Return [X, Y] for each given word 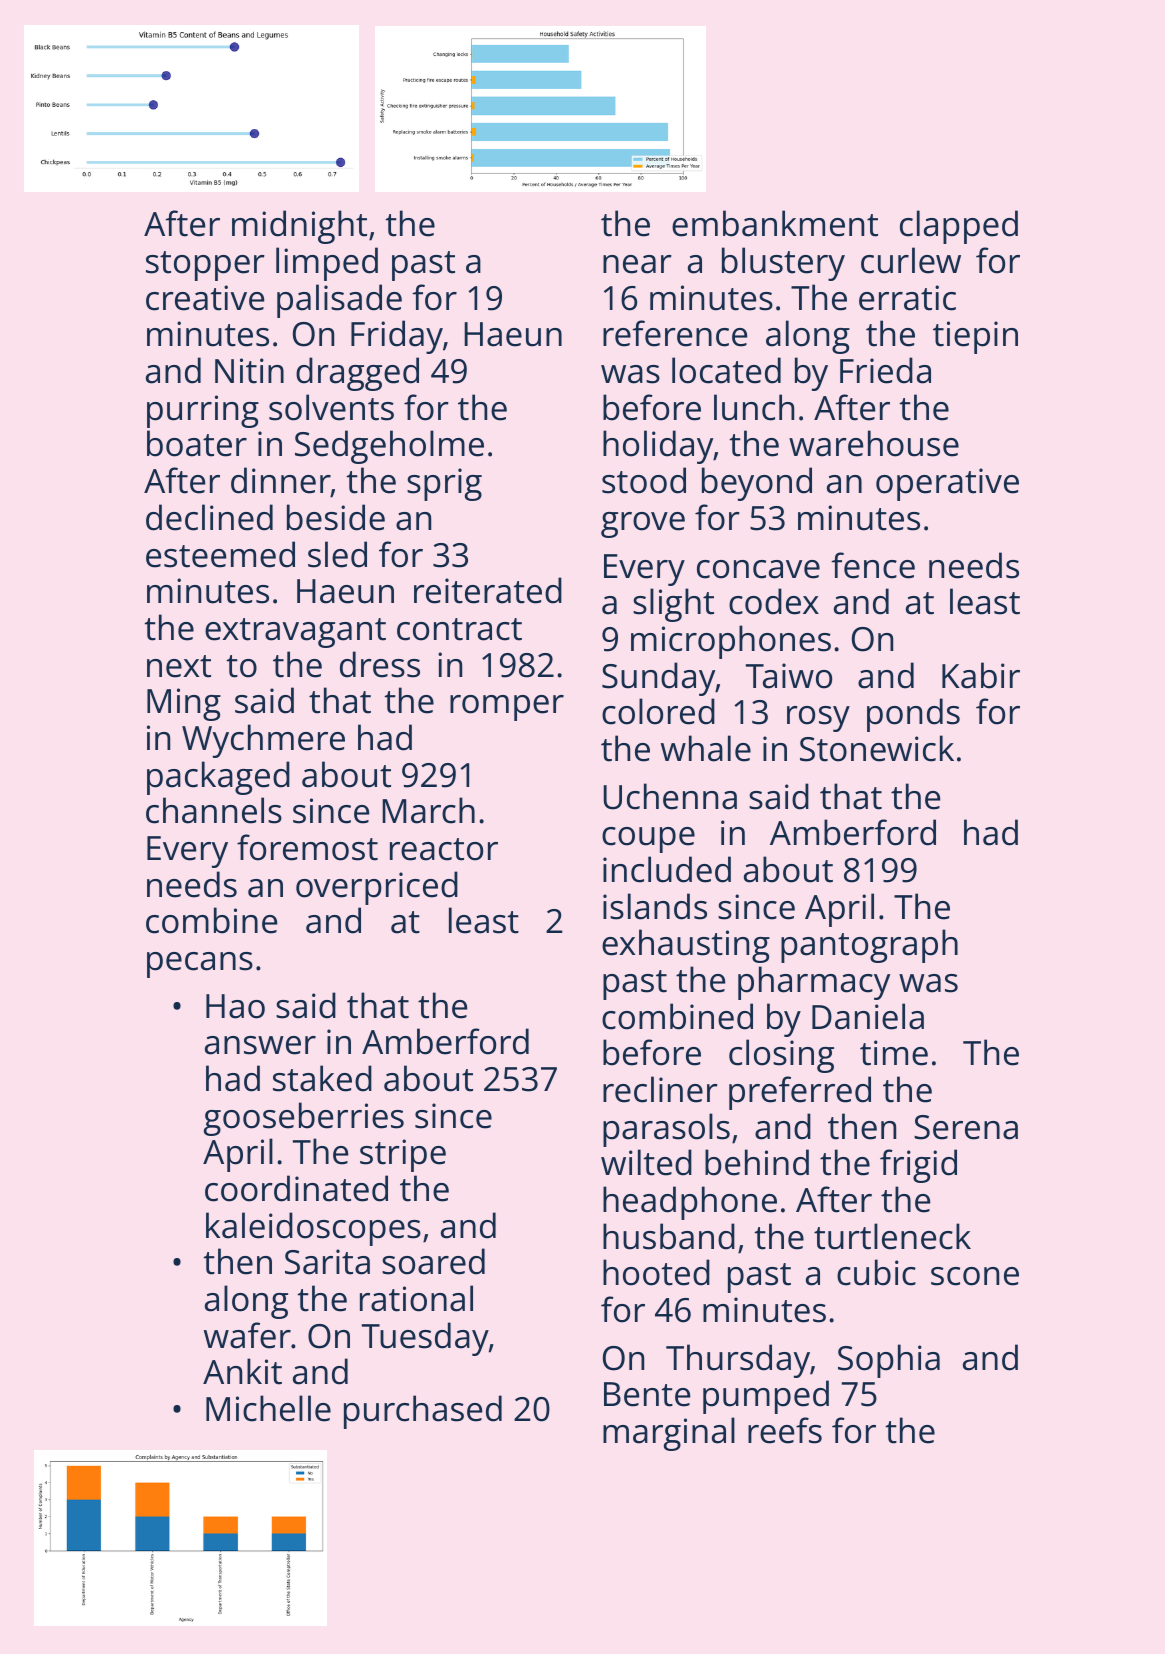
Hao [235, 1006]
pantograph [869, 946]
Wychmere [263, 741]
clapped [959, 227]
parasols [666, 1130]
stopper [205, 266]
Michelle [268, 1408]
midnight [299, 227]
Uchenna [670, 796]
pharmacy [814, 983]
